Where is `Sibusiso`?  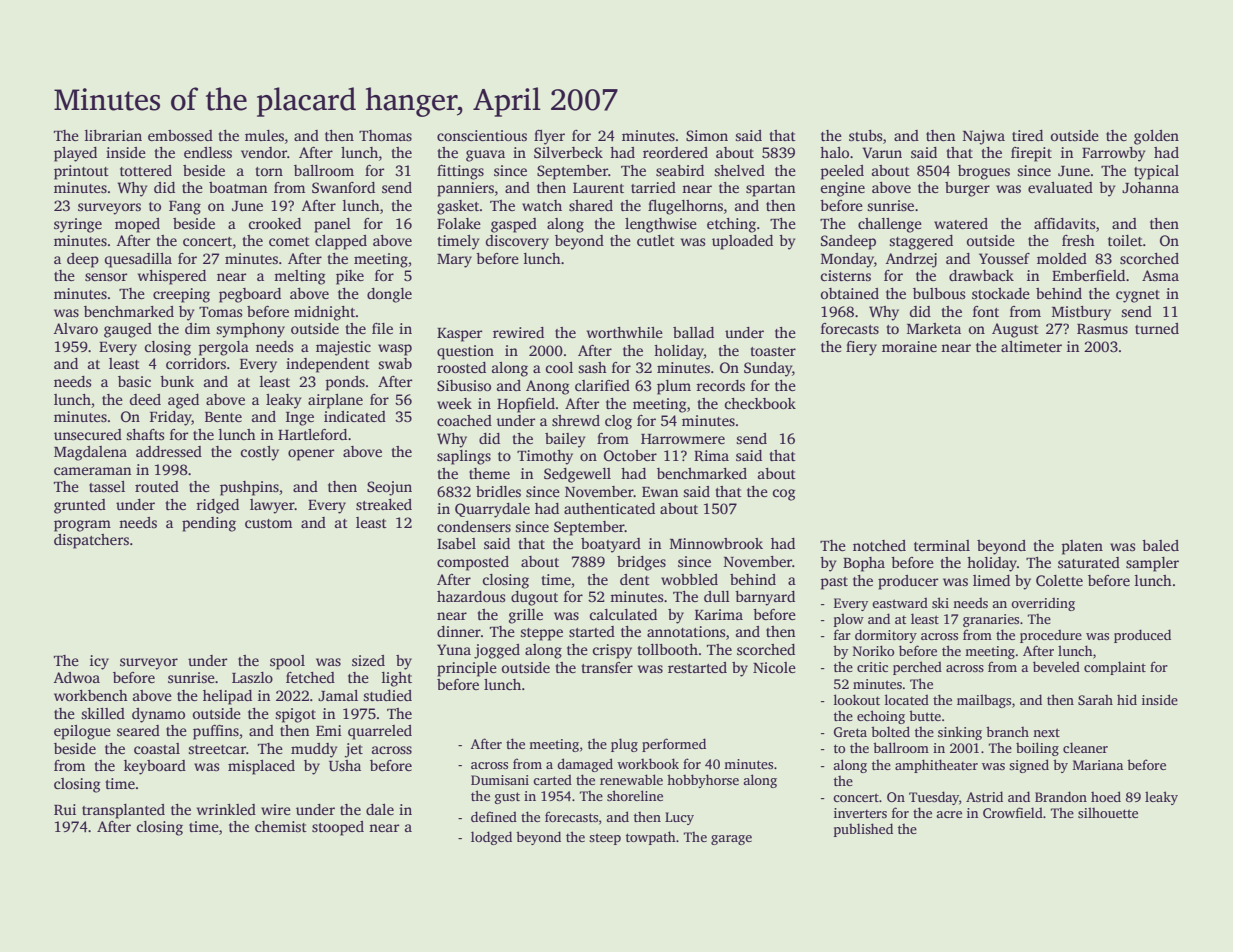
Sibusiso is located at coordinates (464, 385).
